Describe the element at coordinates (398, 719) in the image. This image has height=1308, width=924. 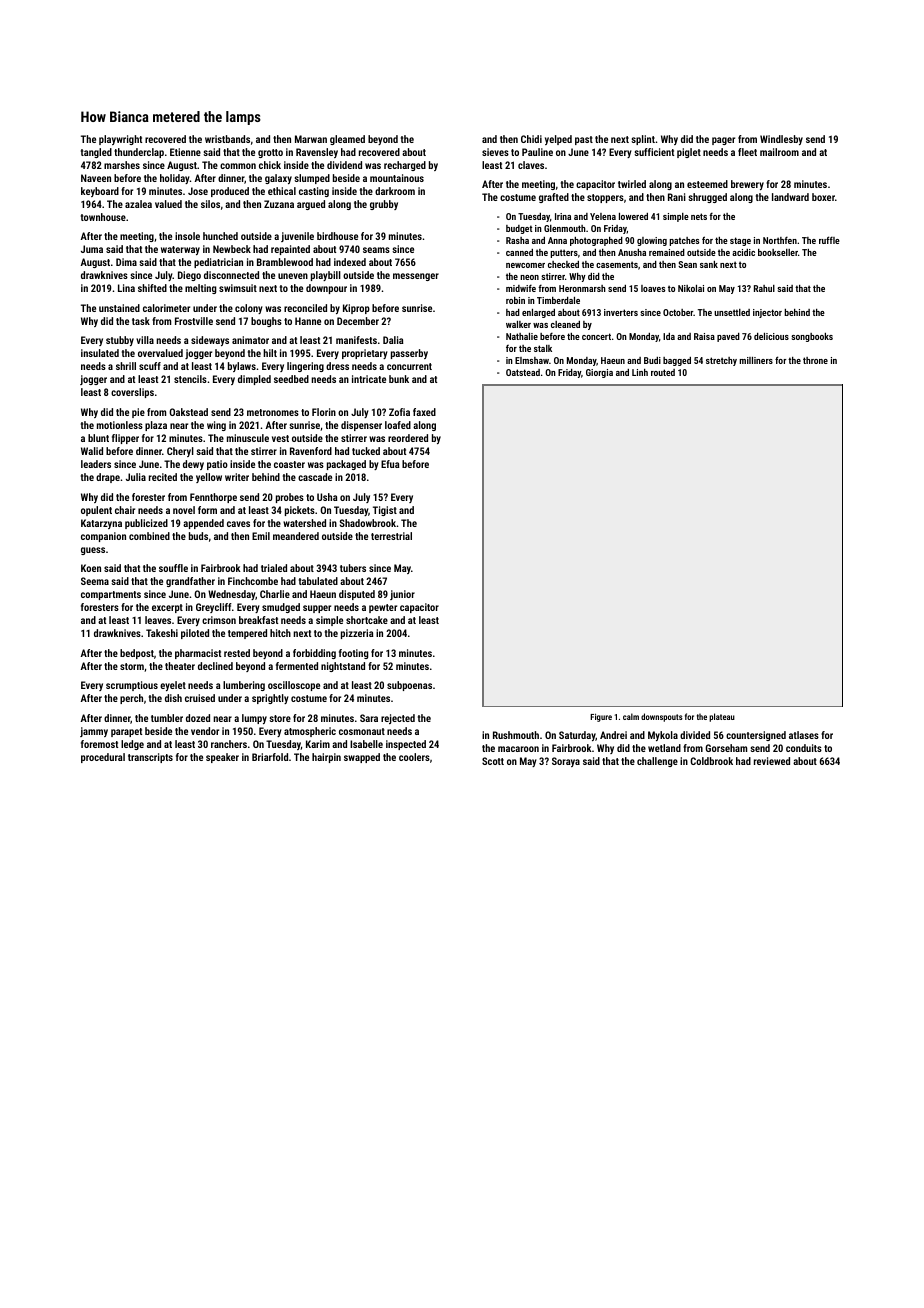
I see `rejected` at that location.
